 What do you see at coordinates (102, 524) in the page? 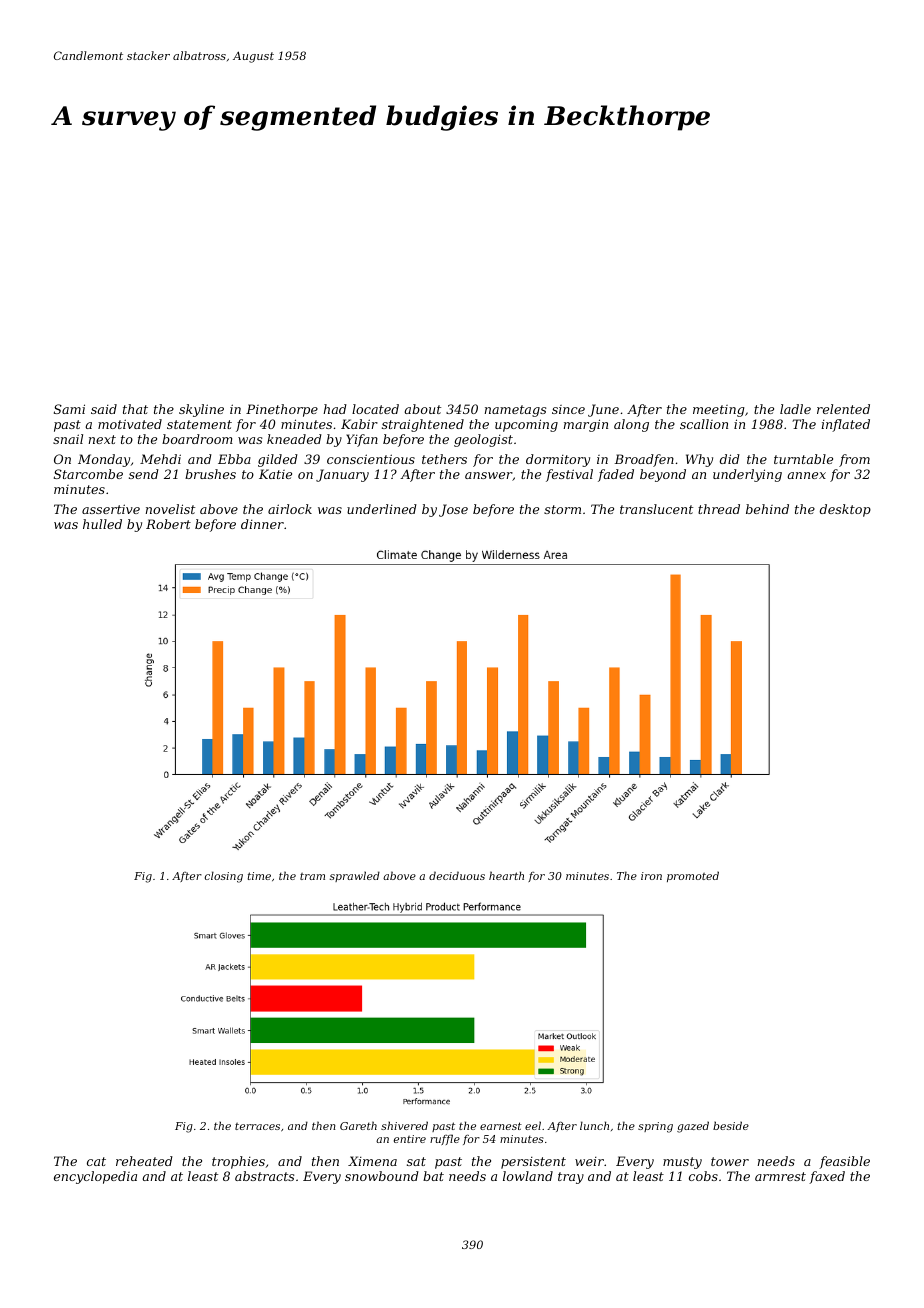
I see `hulled` at bounding box center [102, 524].
